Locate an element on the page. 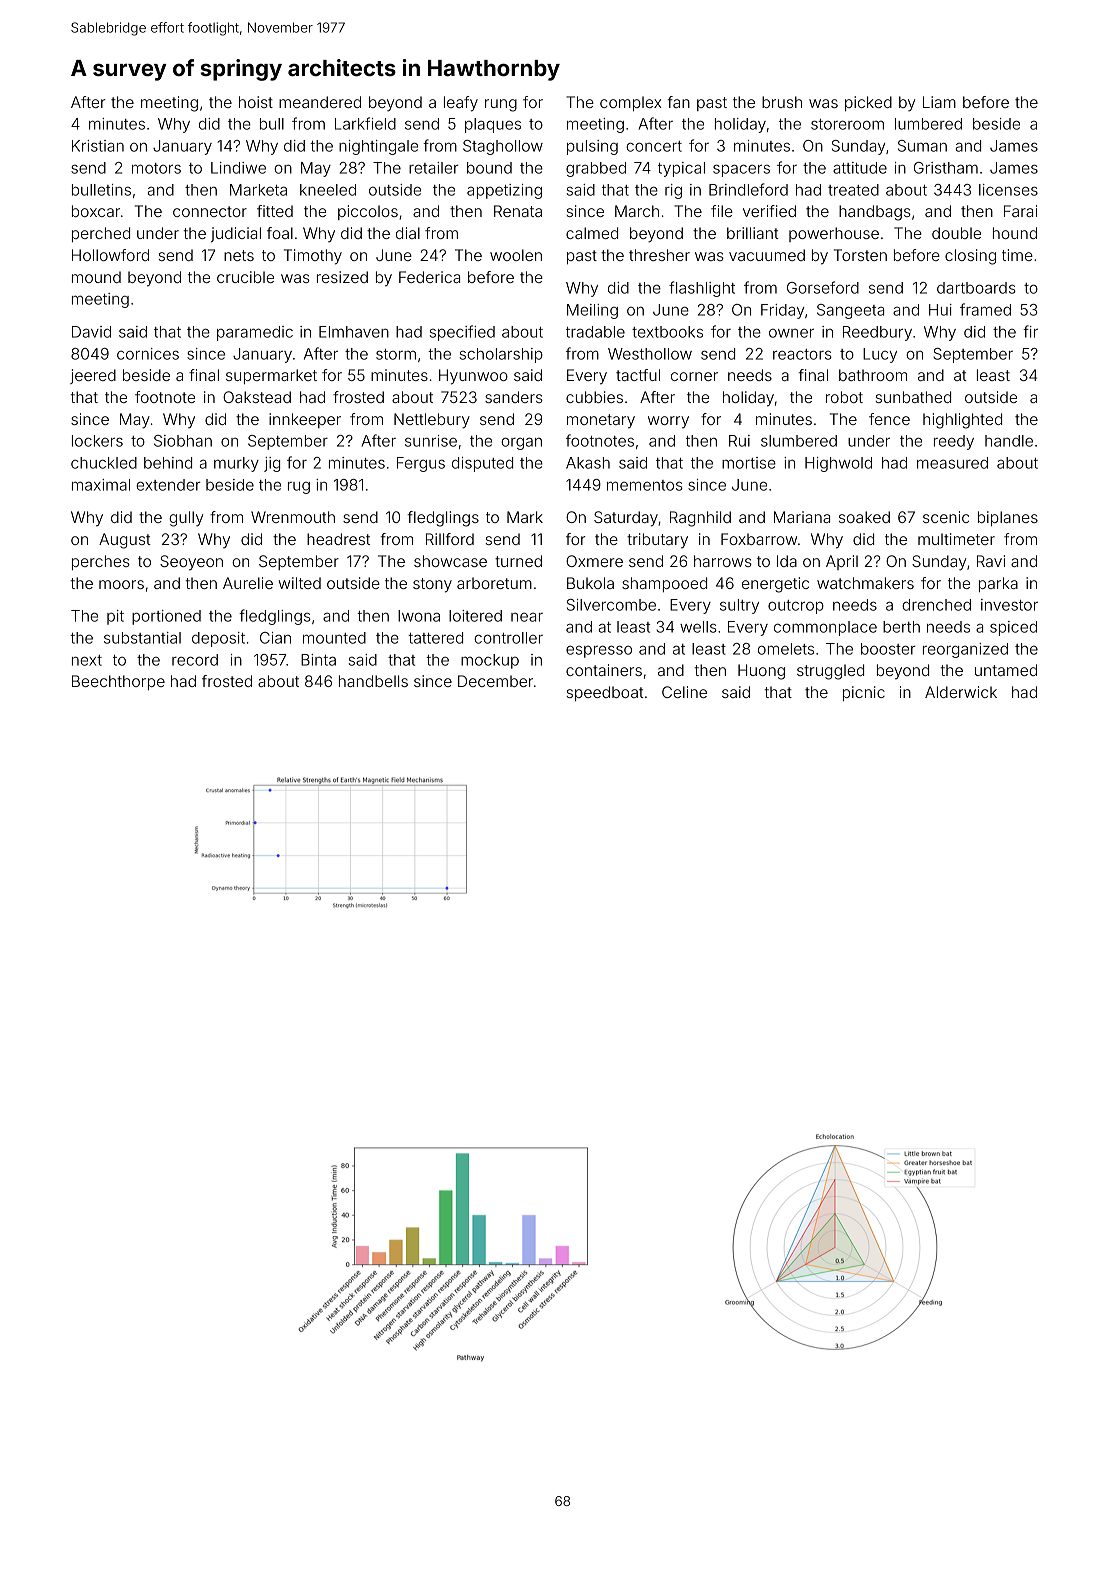 The width and height of the image is (1109, 1569). gully is located at coordinates (186, 519).
